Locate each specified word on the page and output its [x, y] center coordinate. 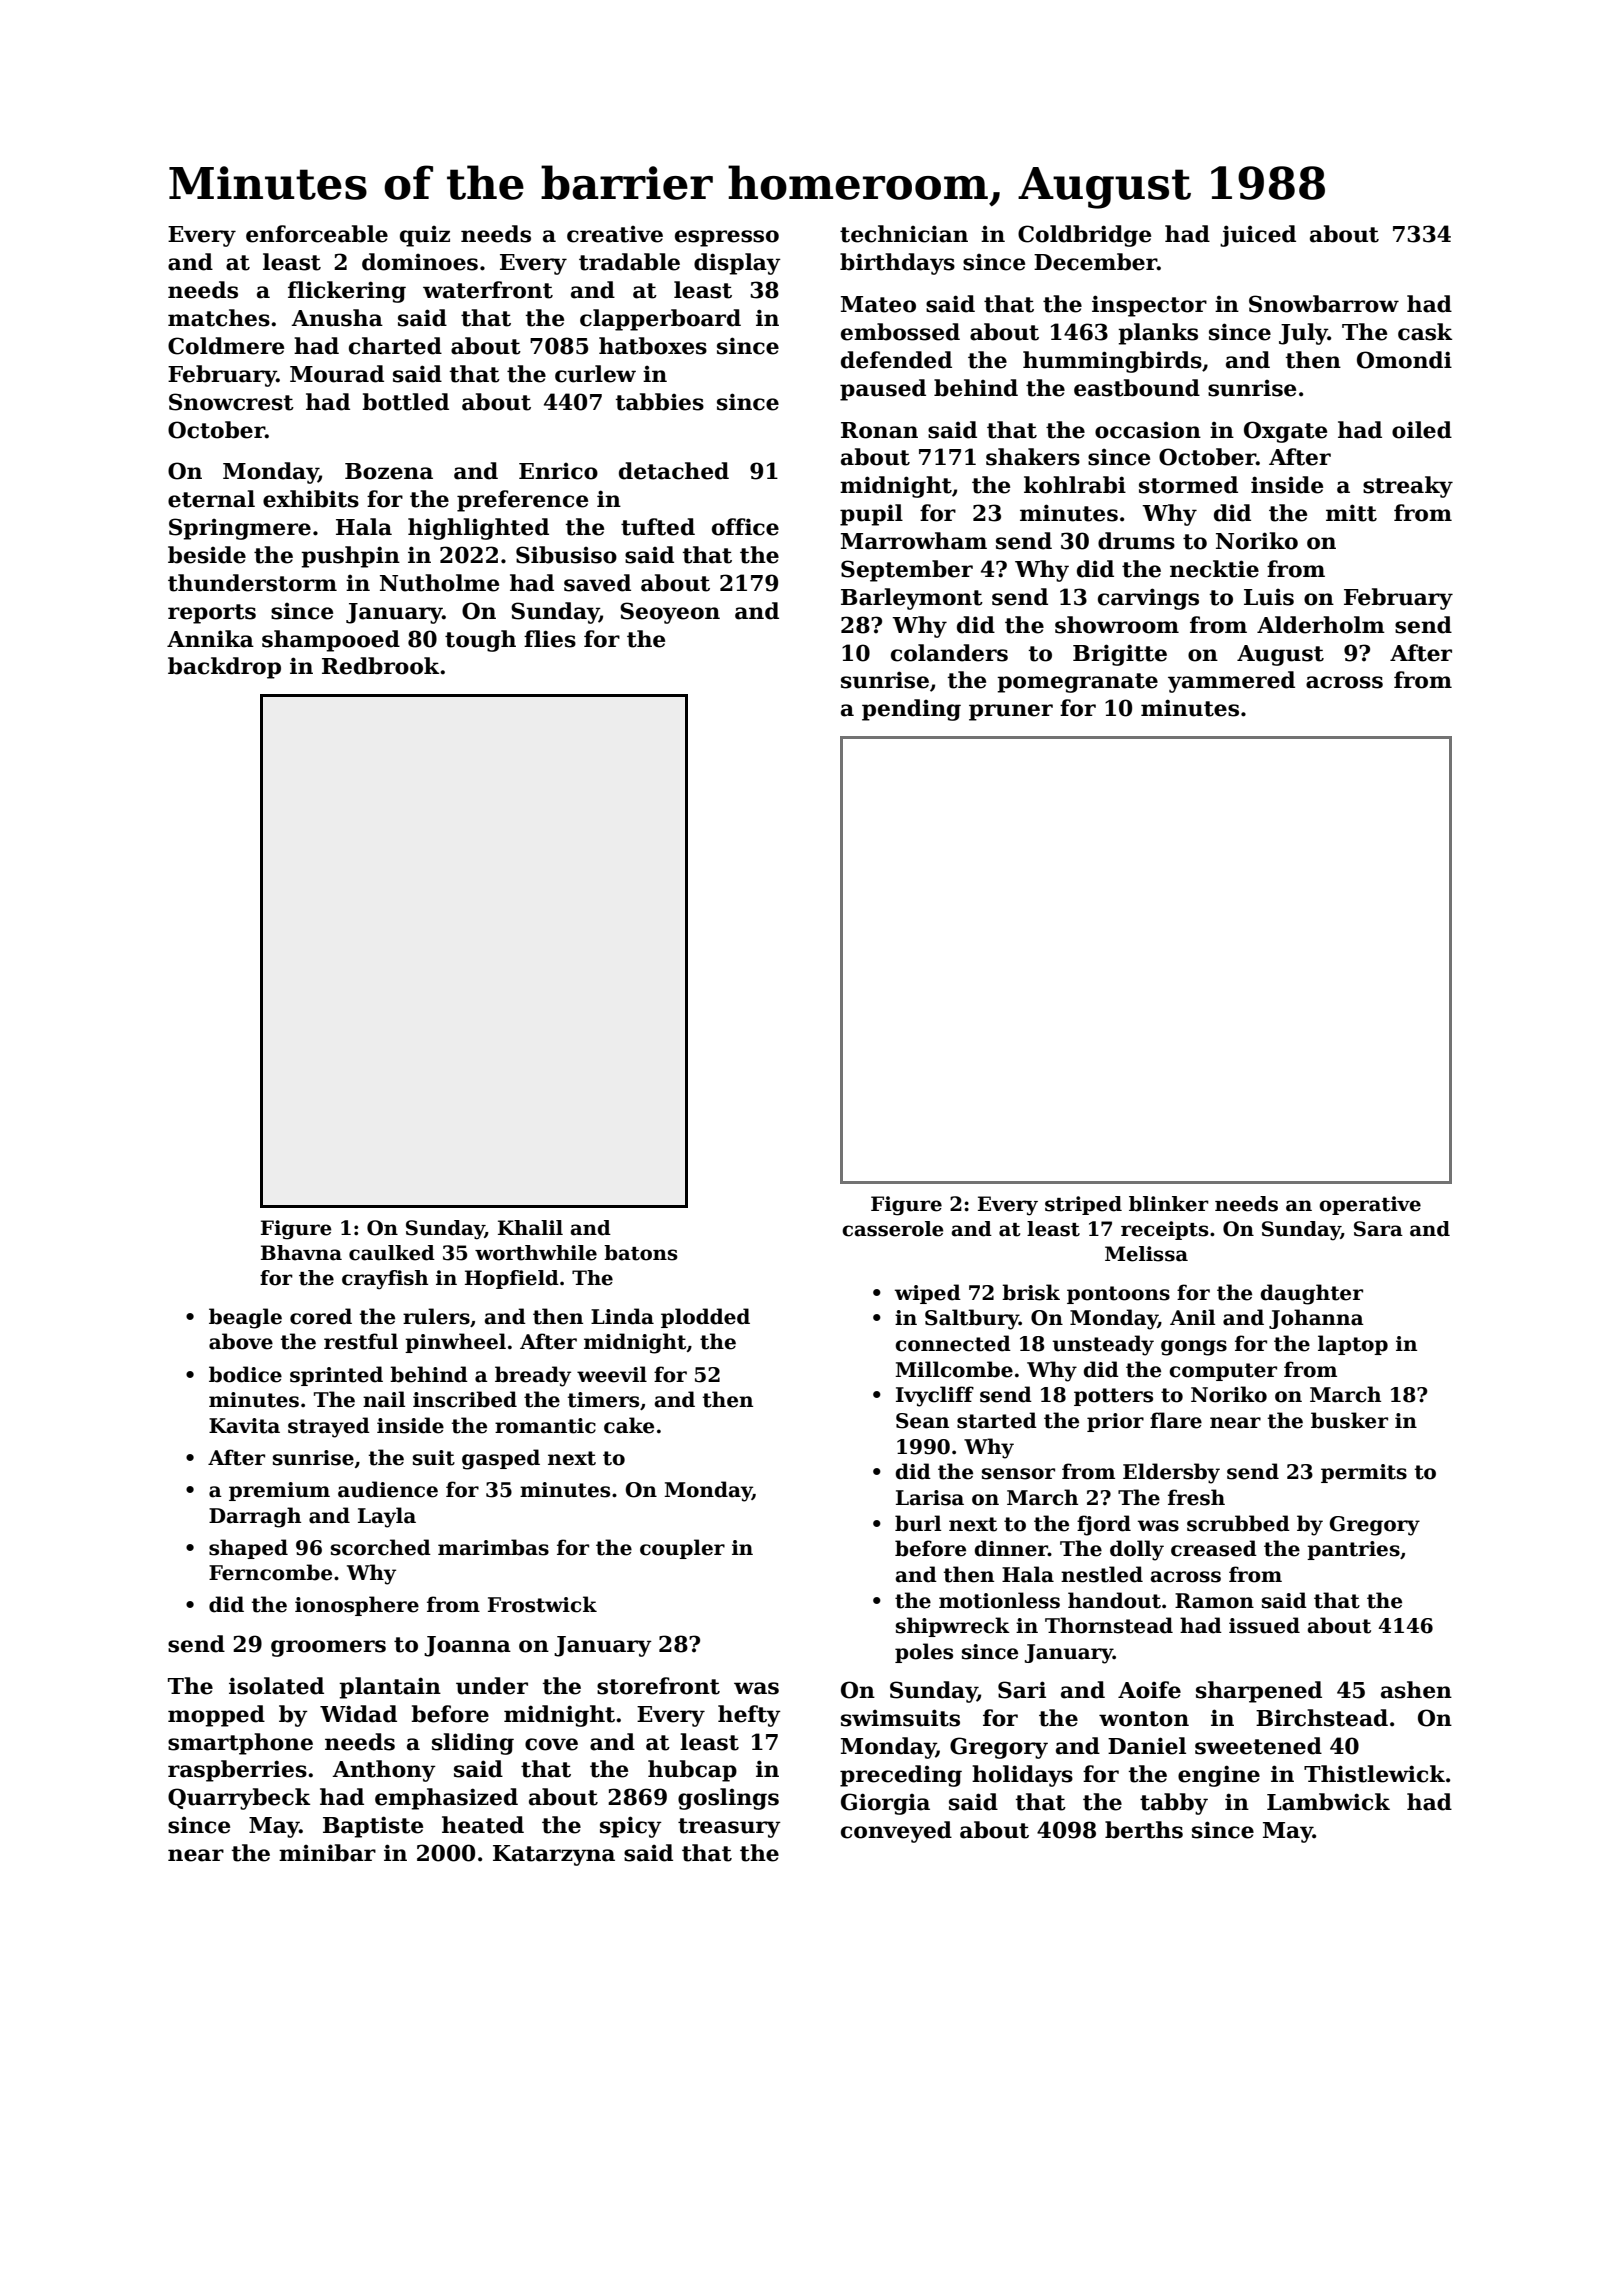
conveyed [896, 1832]
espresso [727, 238]
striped [1083, 1205]
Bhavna [301, 1253]
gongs [1194, 1348]
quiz [425, 236]
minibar [327, 1853]
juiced [1258, 236]
